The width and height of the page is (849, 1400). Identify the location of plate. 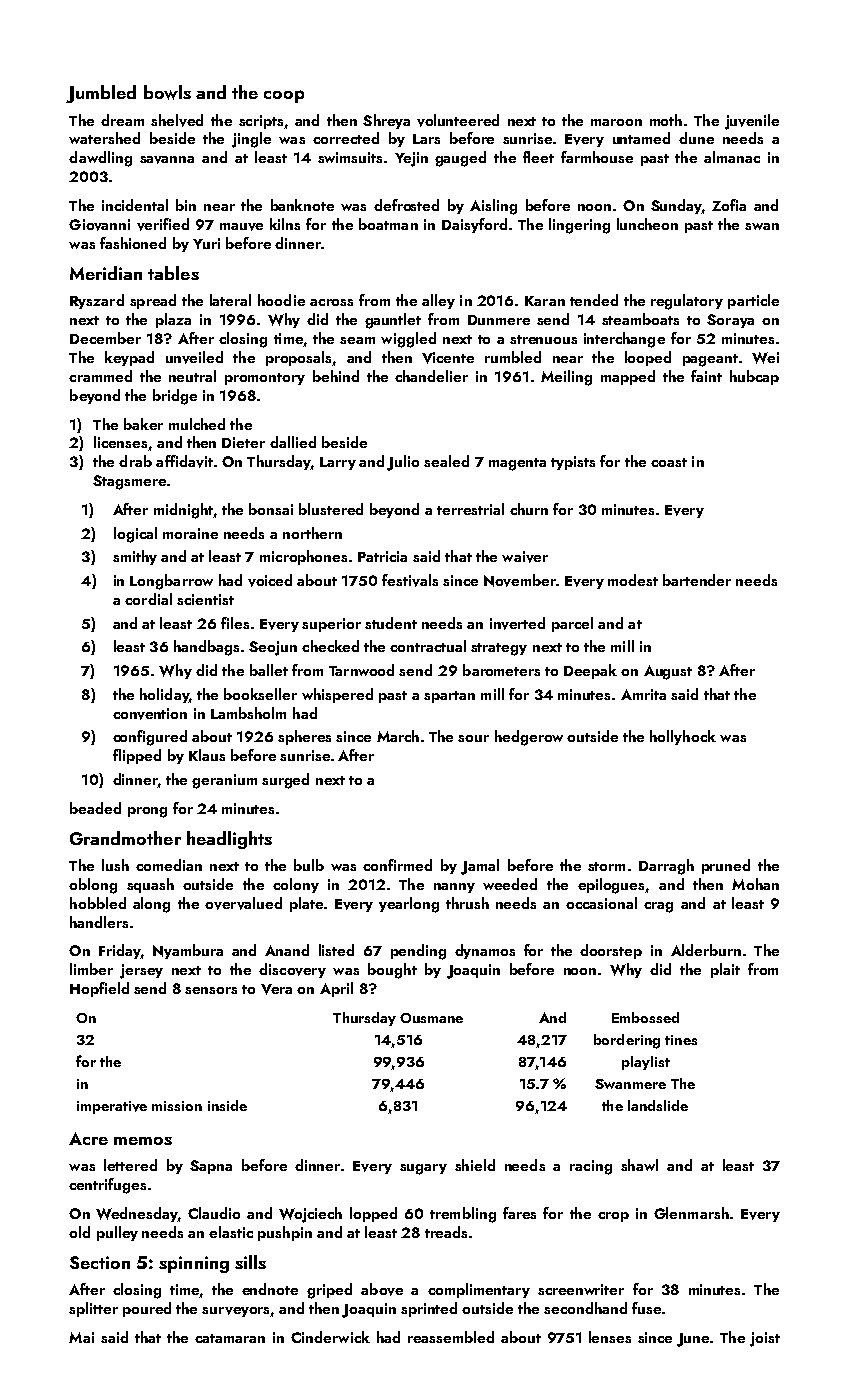
(306, 904).
